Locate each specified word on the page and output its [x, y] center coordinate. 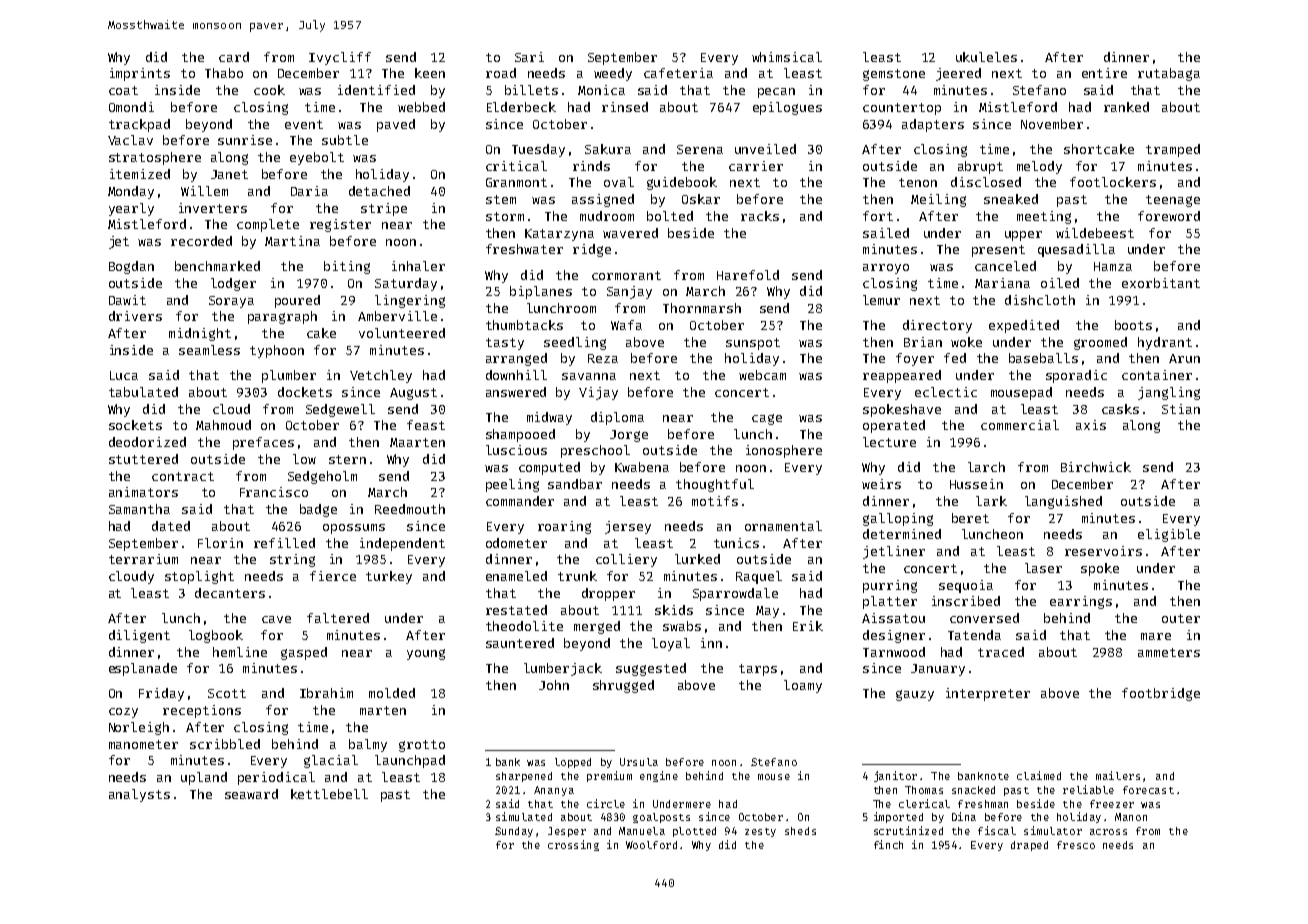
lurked [697, 559]
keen [430, 73]
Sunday [514, 832]
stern [347, 459]
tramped [1173, 150]
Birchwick [1096, 467]
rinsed [625, 107]
